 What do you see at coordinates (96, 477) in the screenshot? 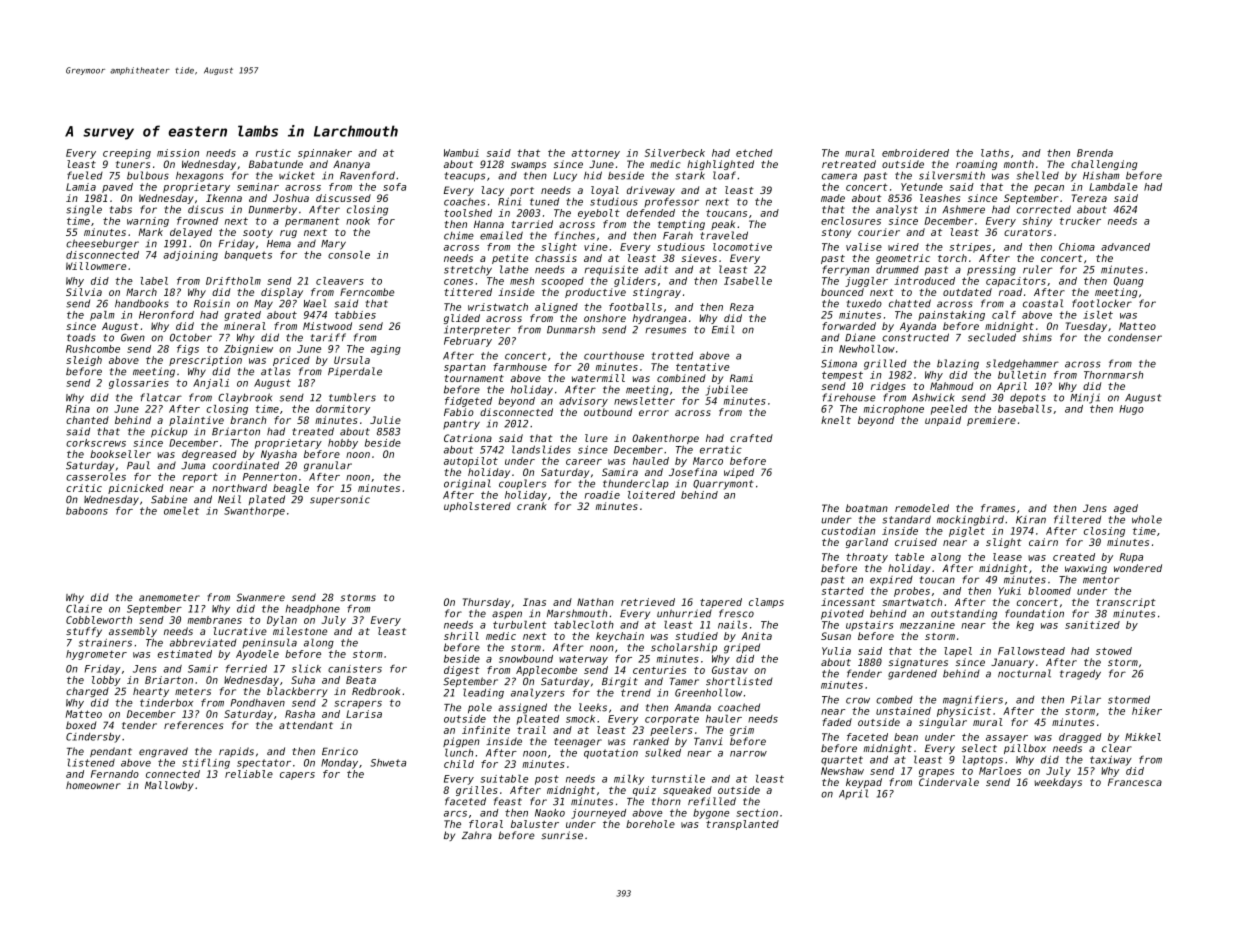
I see `casseroles` at bounding box center [96, 477].
